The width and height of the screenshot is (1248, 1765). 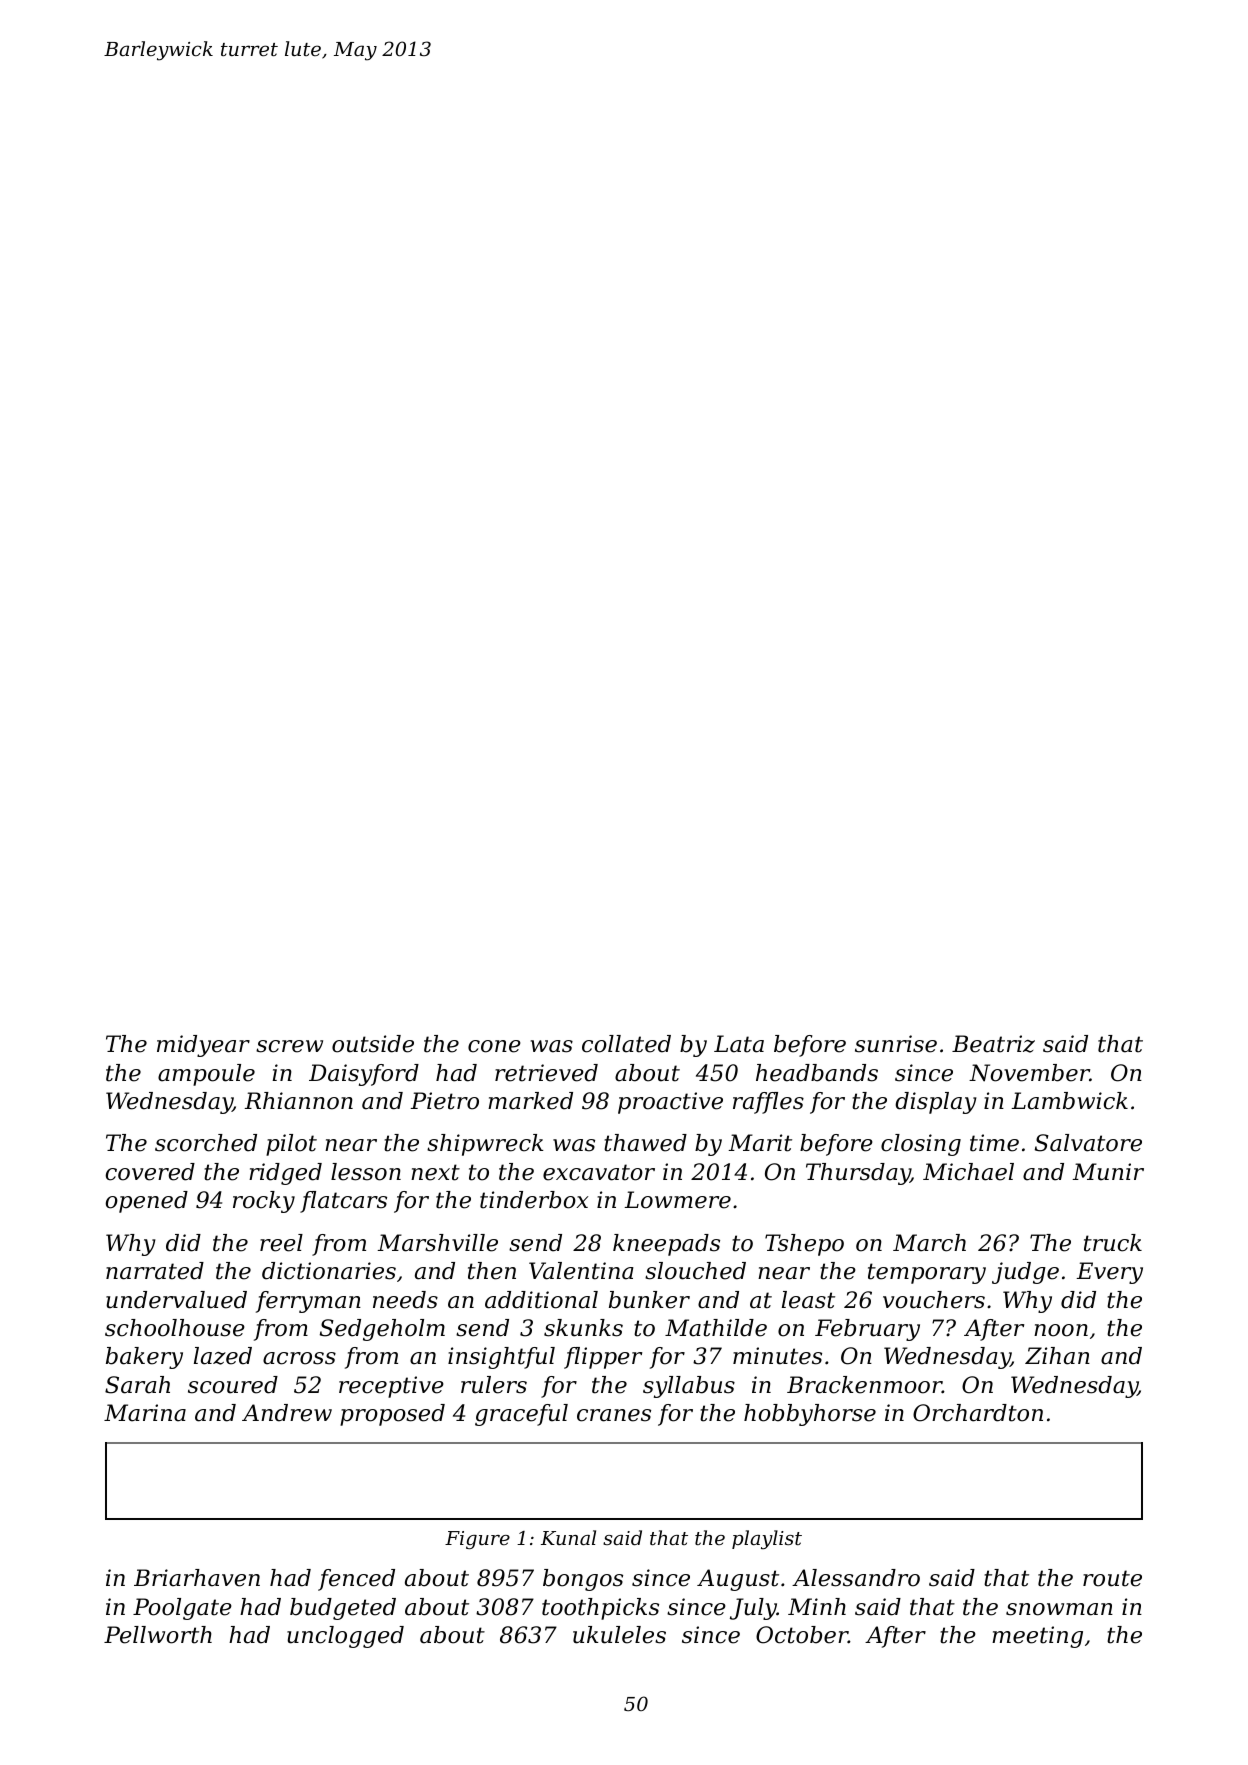 I want to click on Figure, so click(x=477, y=1540).
